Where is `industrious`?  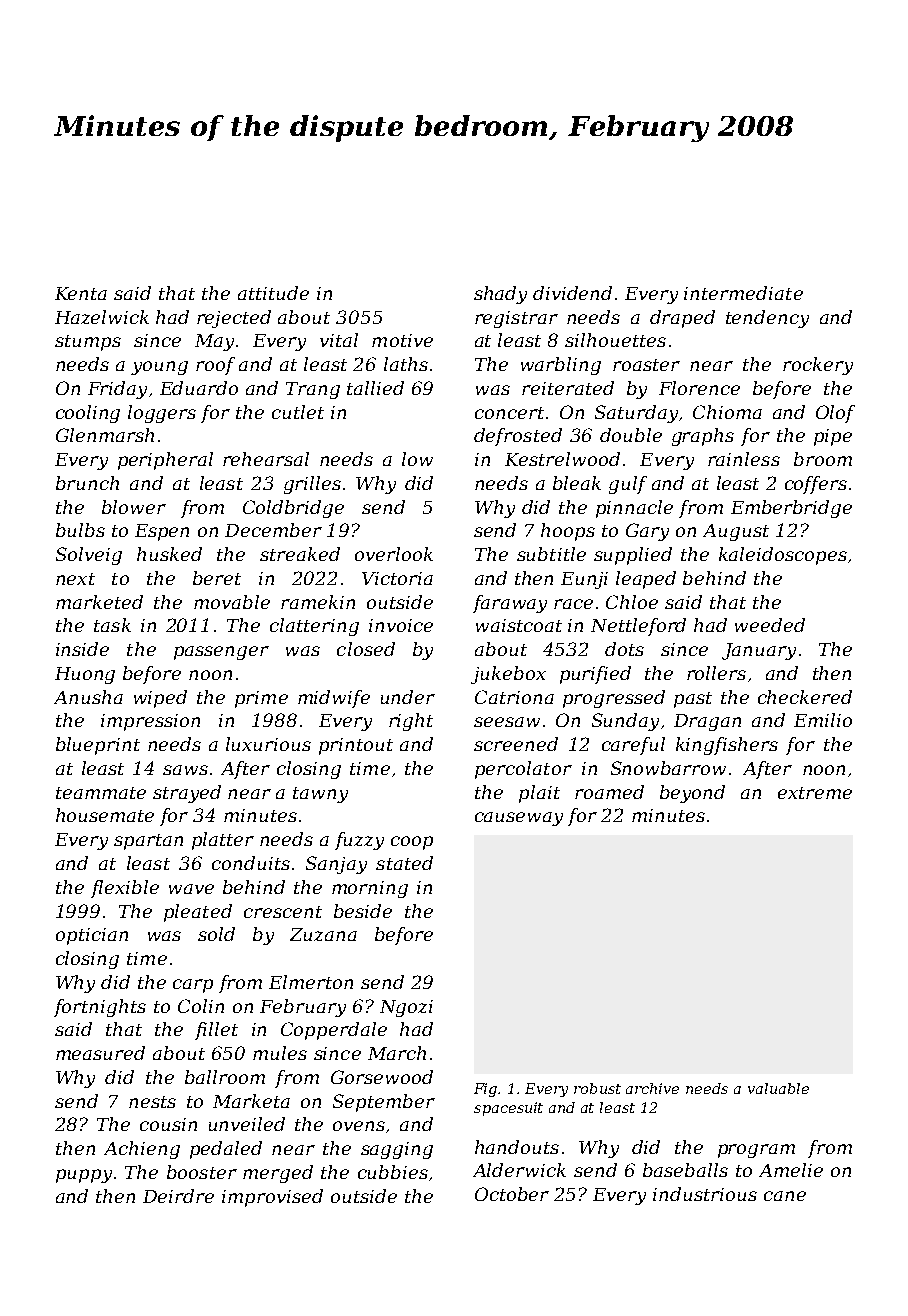
industrious is located at coordinates (705, 1194).
